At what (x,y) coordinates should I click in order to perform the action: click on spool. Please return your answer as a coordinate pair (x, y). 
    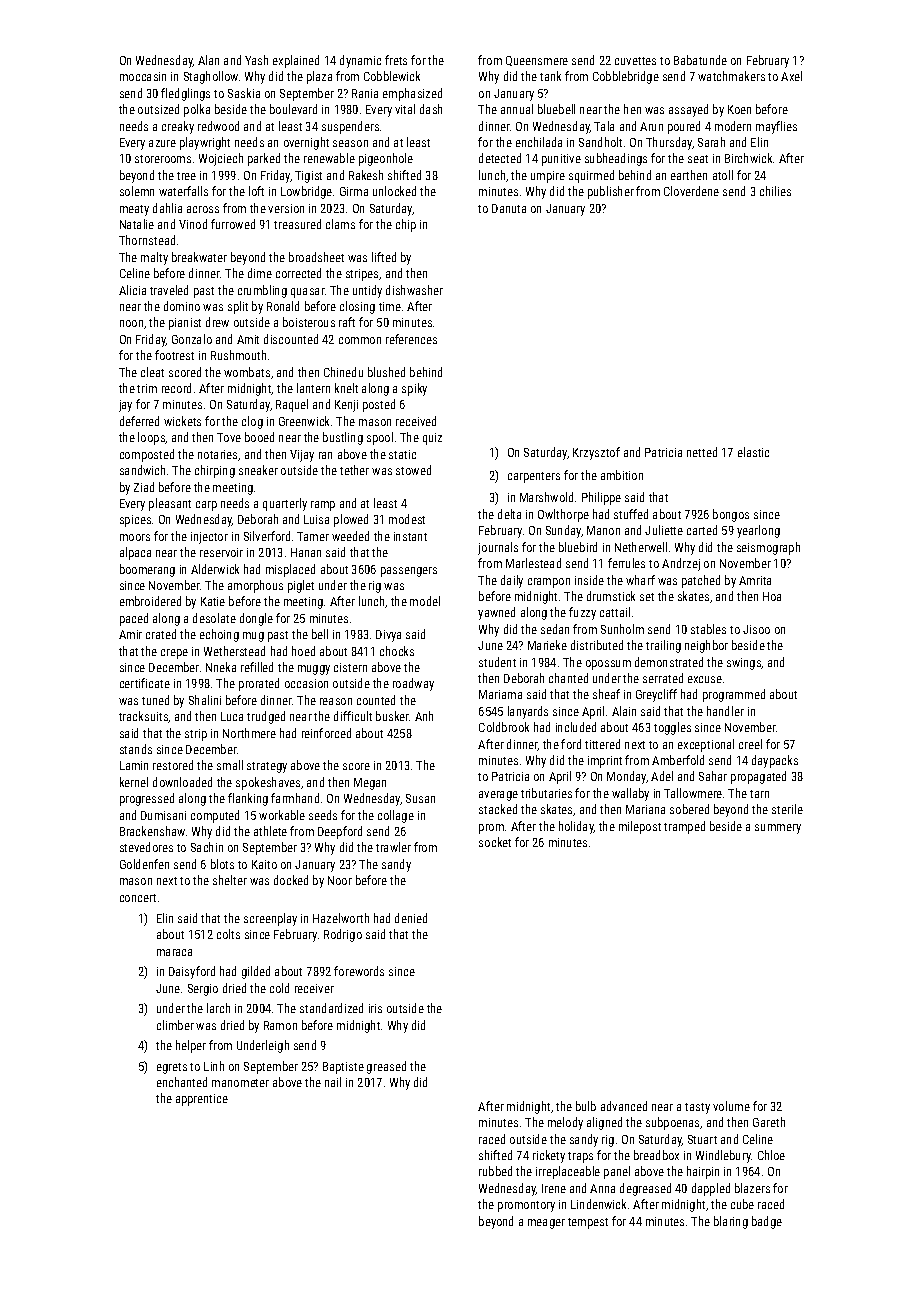
    Looking at the image, I should click on (380, 438).
